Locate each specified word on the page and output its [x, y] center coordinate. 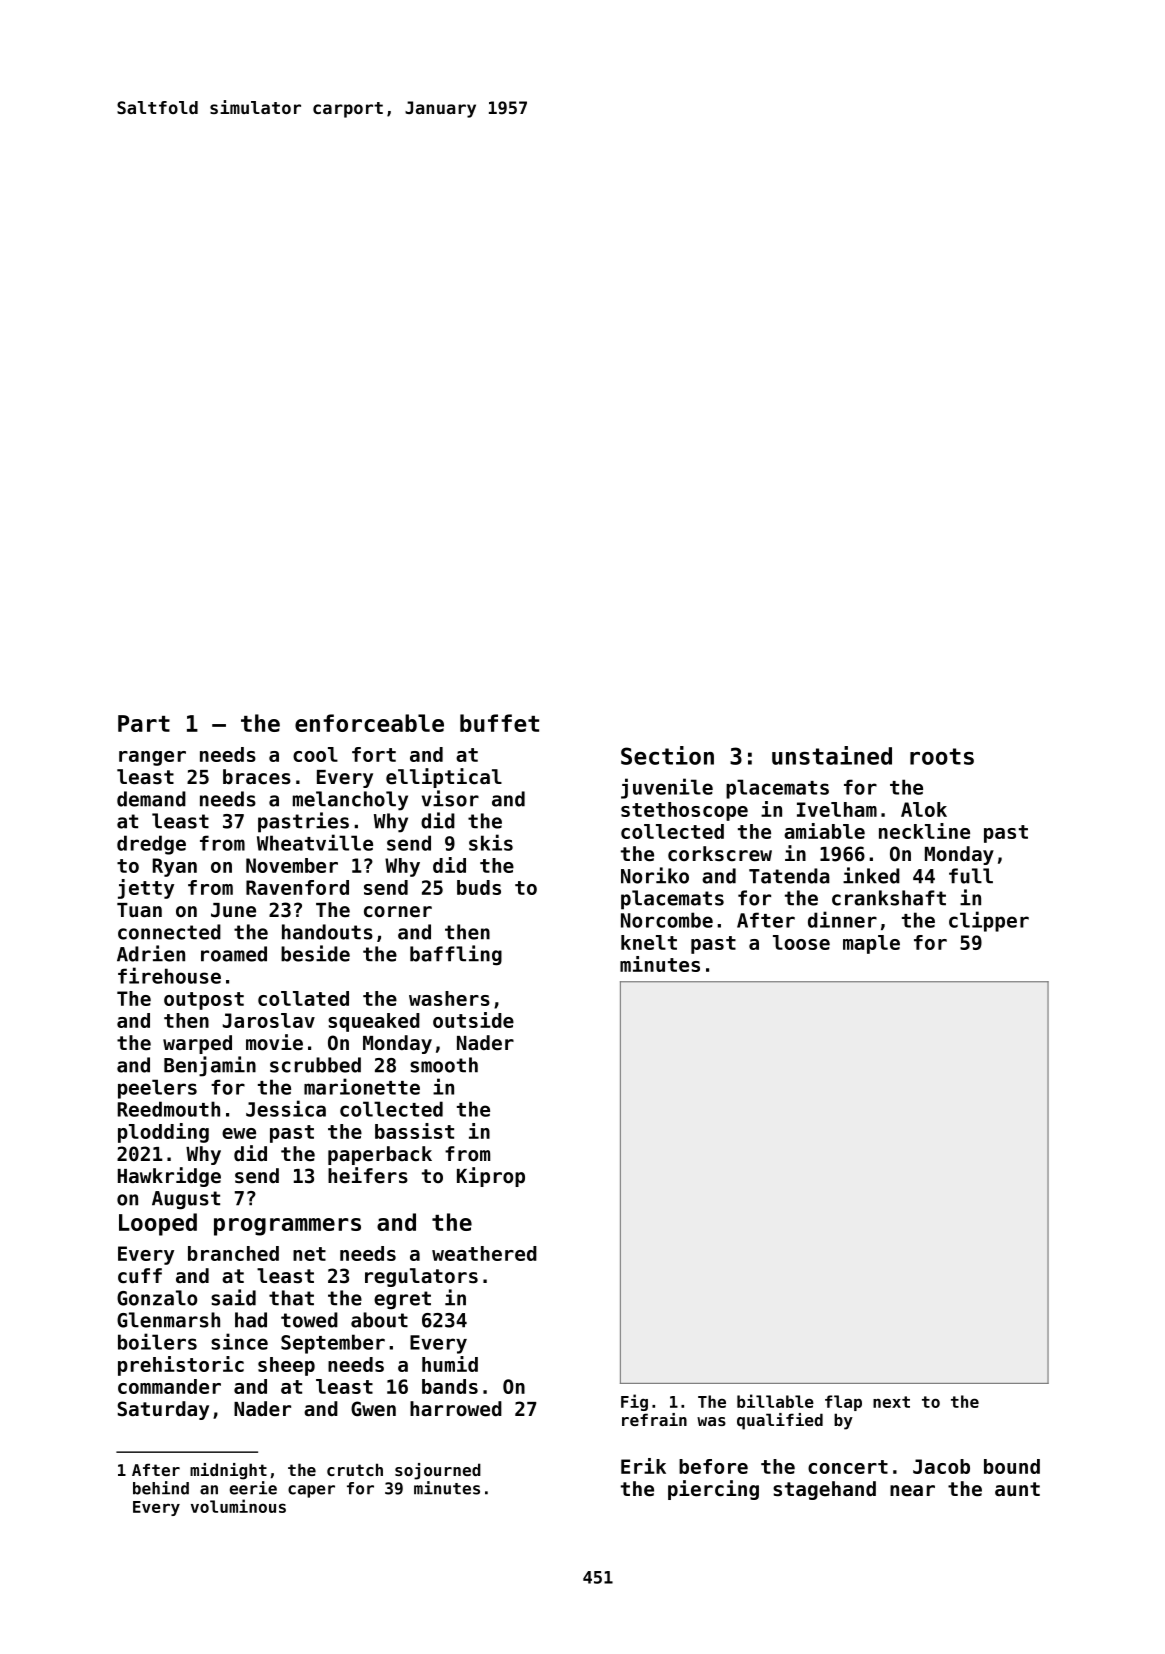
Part [144, 723]
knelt [649, 942]
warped [197, 1044]
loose [801, 942]
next [891, 1402]
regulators [421, 1277]
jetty [146, 889]
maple [871, 944]
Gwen [373, 1409]
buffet [499, 723]
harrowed [456, 1409]
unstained [832, 755]
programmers [287, 1227]
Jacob [941, 1466]
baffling [456, 955]
